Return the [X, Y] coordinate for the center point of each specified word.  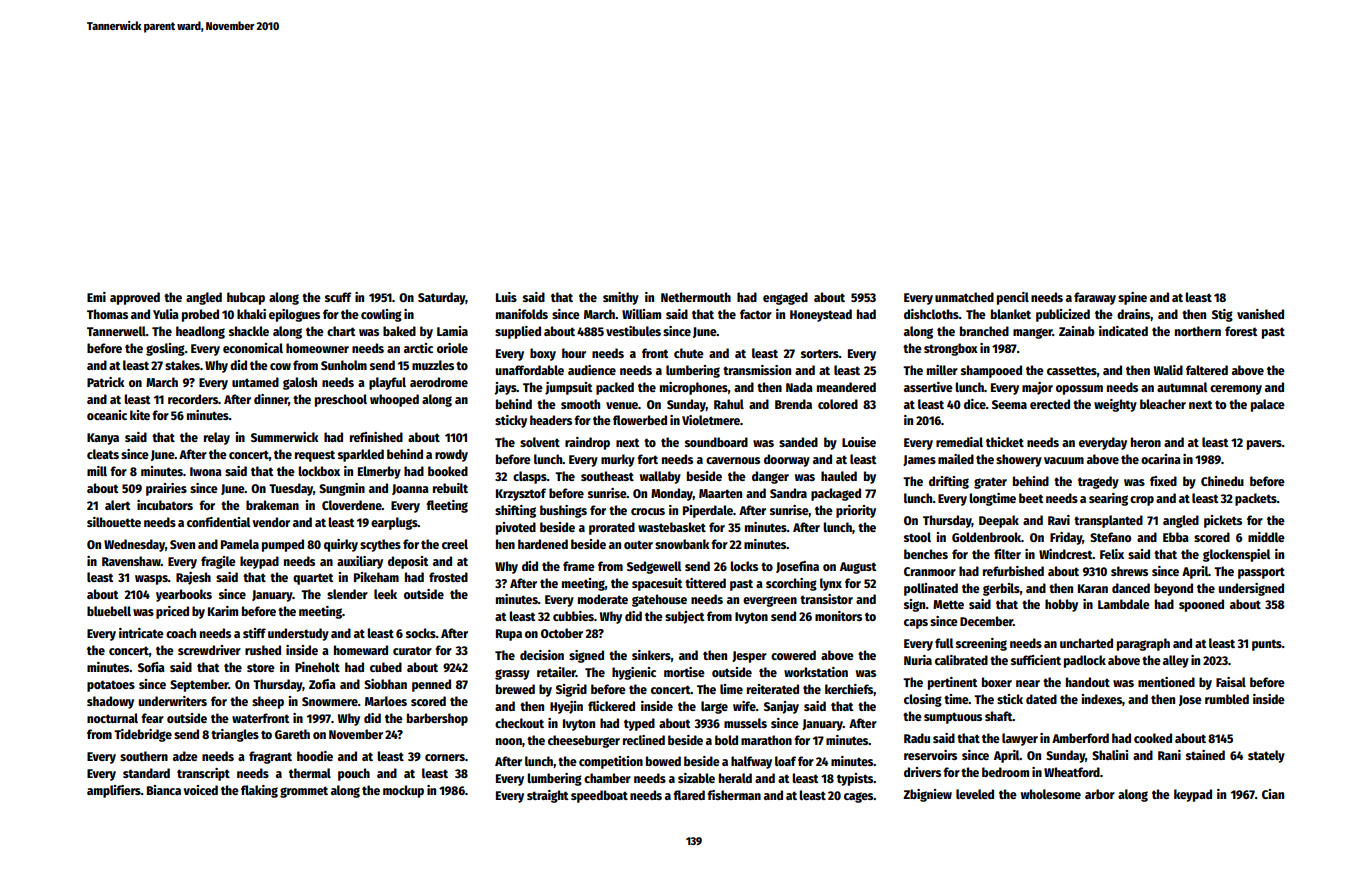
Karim [223, 611]
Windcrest [1066, 554]
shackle [249, 331]
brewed [515, 689]
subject [684, 617]
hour [574, 353]
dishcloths [931, 314]
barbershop [437, 719]
